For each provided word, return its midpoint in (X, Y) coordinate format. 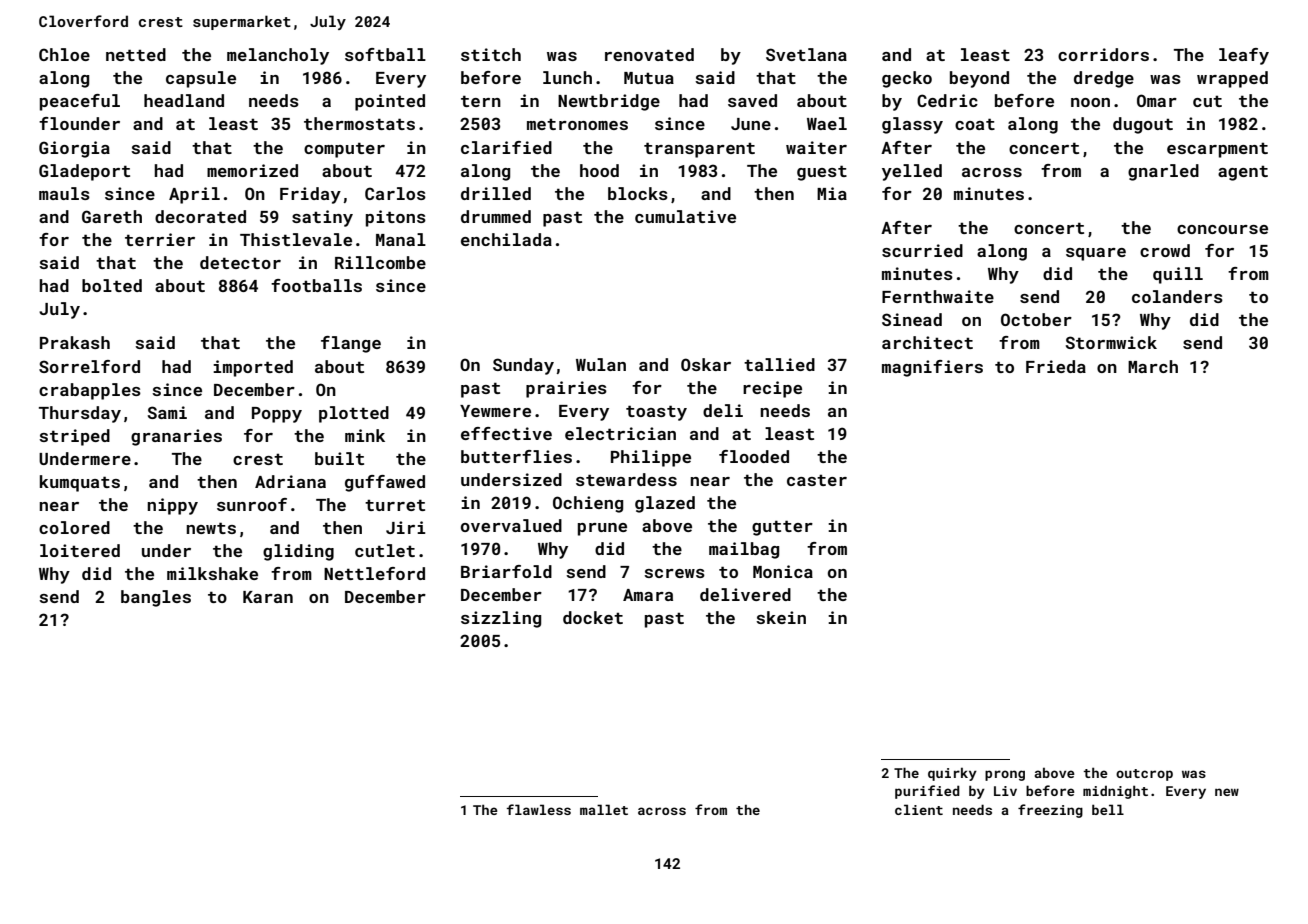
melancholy (278, 56)
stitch (491, 54)
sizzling (501, 619)
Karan (268, 597)
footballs (316, 285)
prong (1005, 775)
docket (593, 617)
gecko (907, 79)
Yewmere (495, 411)
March (1153, 366)
